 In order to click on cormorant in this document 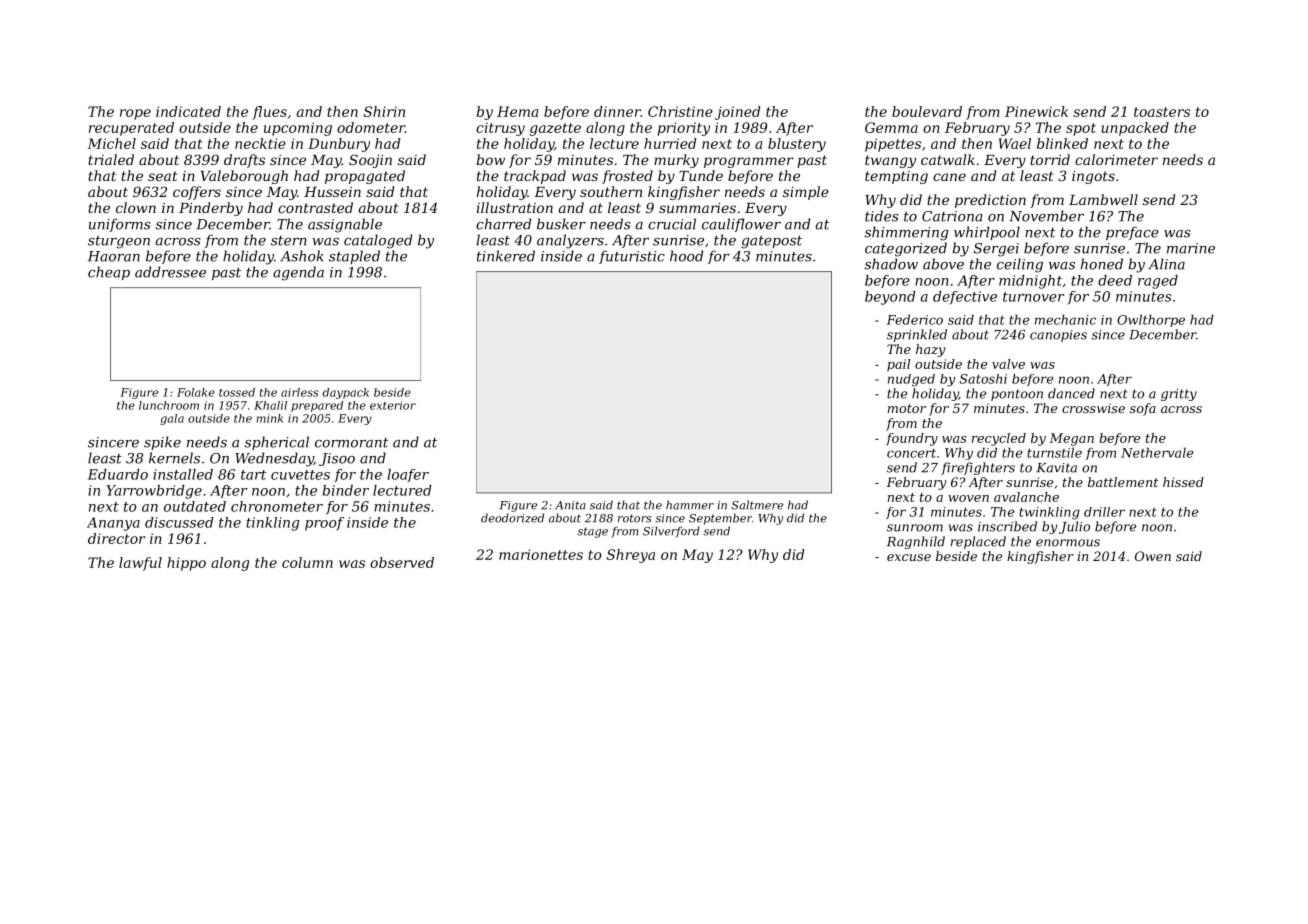, I will do `click(351, 443)`.
